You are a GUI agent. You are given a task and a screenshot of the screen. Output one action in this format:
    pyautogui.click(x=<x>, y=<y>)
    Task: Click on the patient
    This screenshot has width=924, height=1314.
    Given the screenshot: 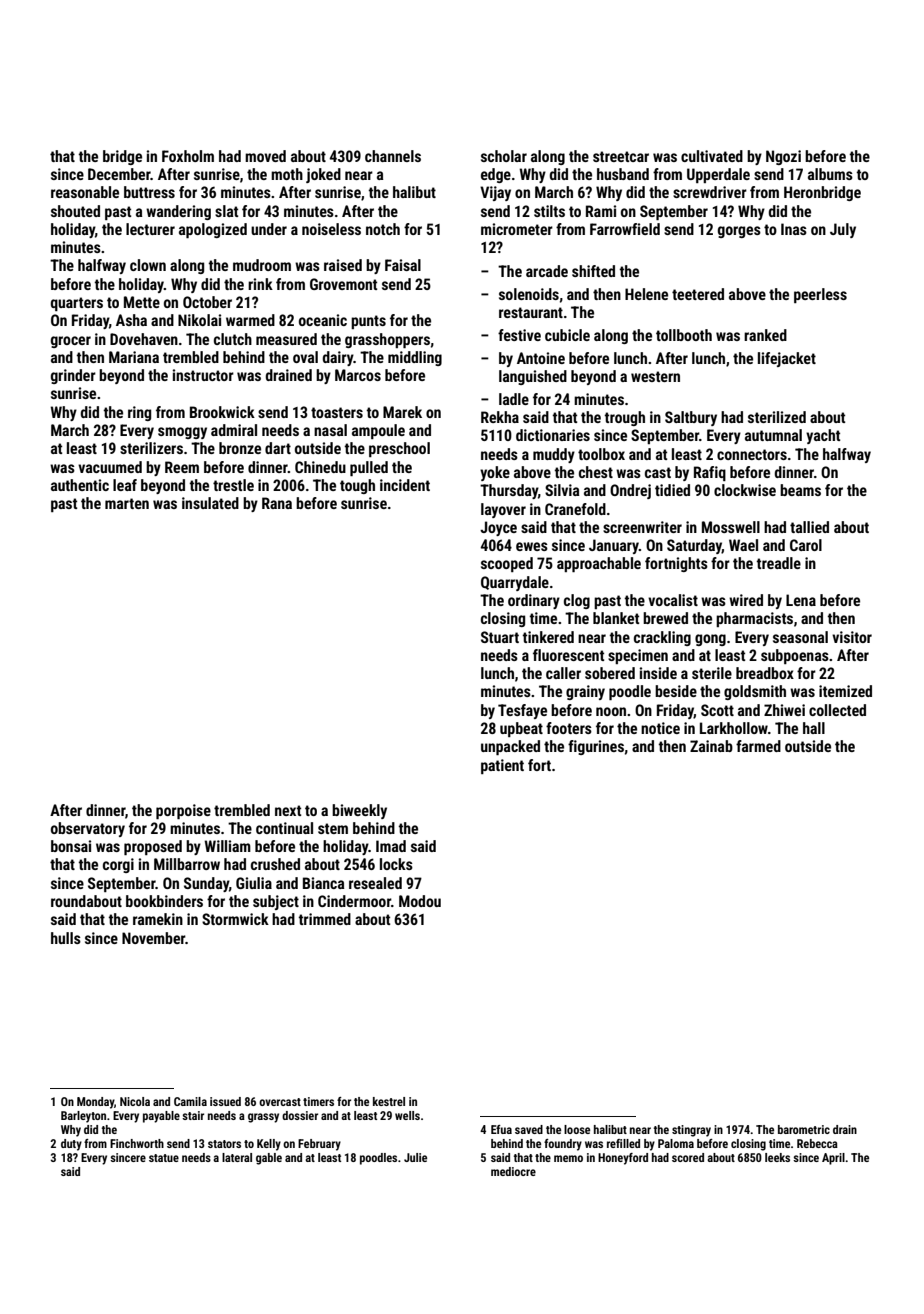 What is the action you would take?
    pyautogui.click(x=502, y=766)
